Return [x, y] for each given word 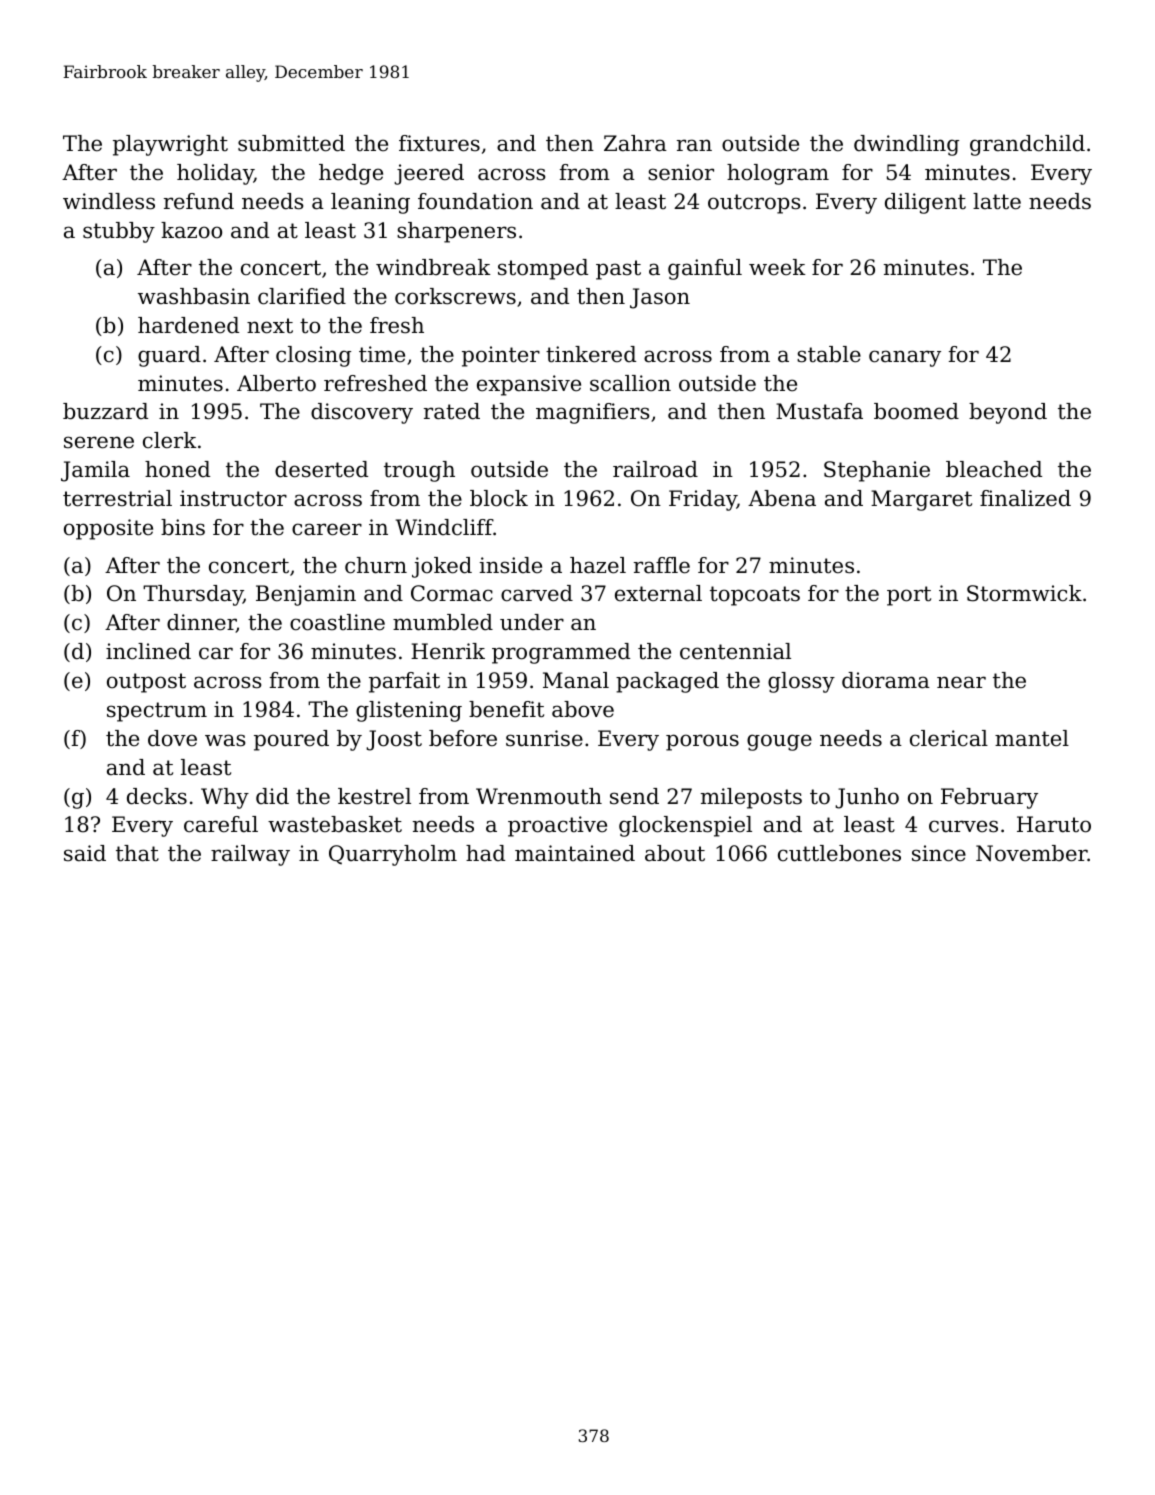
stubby [119, 232]
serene [99, 442]
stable [829, 354]
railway [250, 855]
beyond [1008, 413]
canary [905, 358]
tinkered [591, 354]
